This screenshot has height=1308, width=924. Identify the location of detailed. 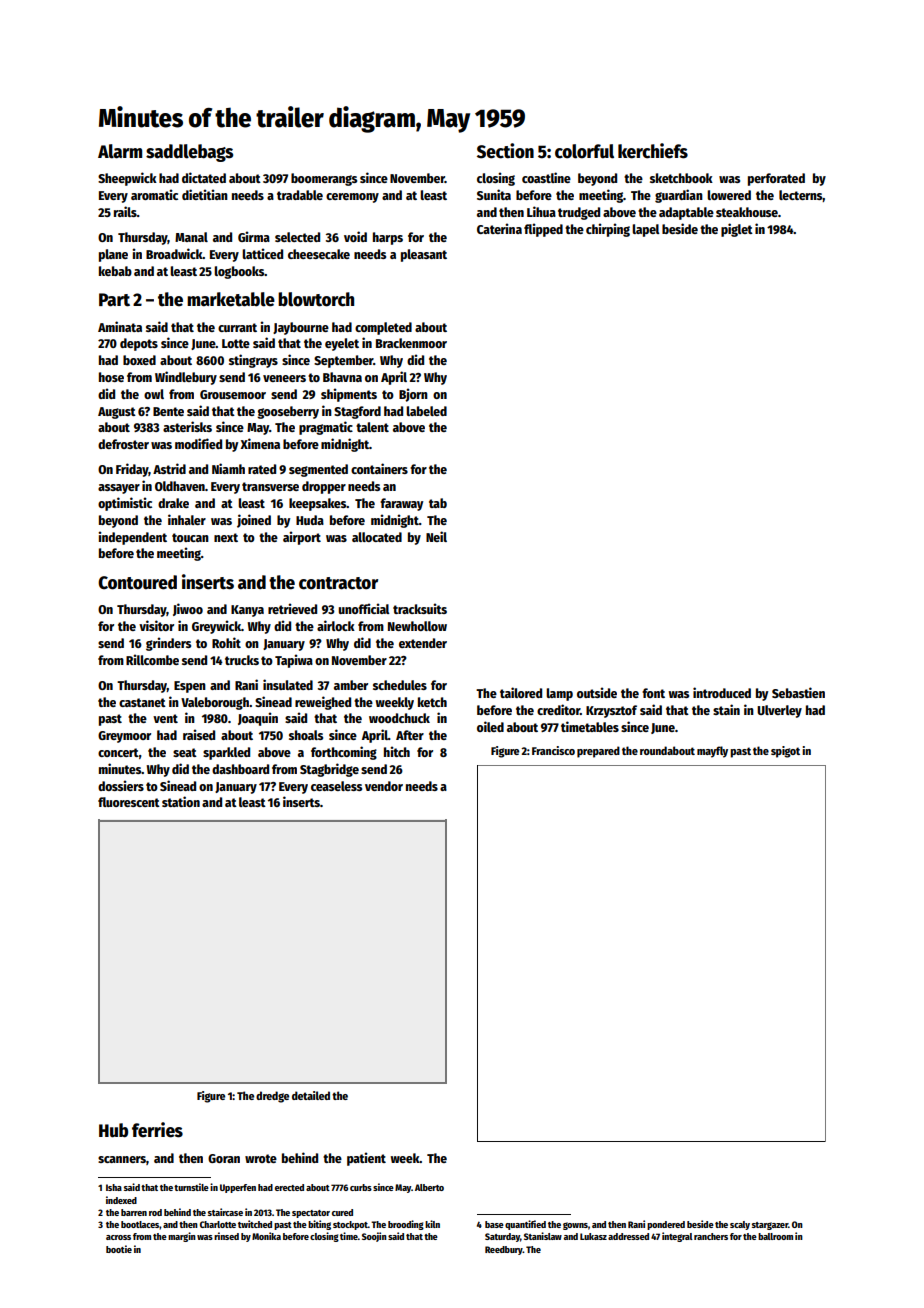
(311, 1095).
